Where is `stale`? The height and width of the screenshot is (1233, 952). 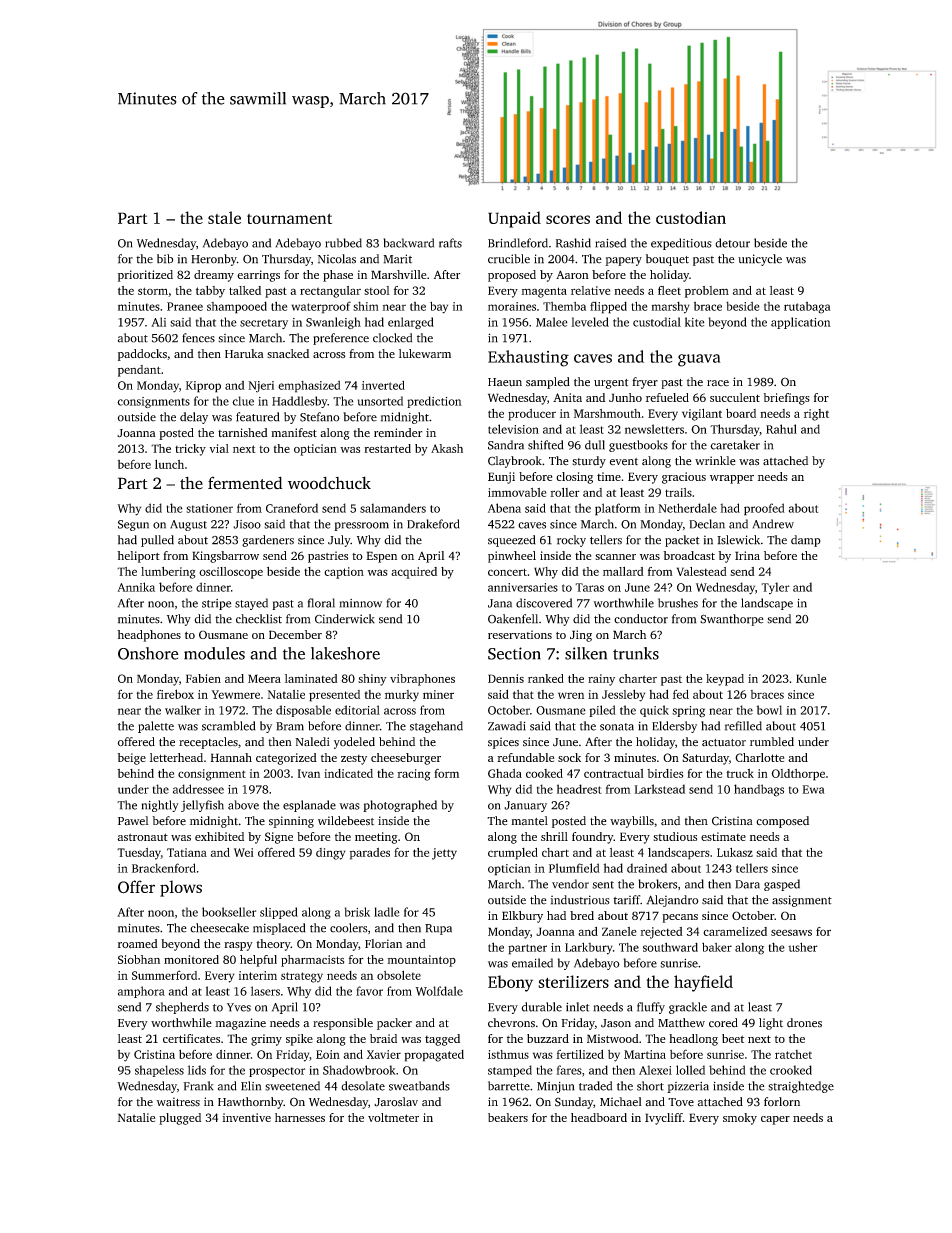 stale is located at coordinates (224, 217).
